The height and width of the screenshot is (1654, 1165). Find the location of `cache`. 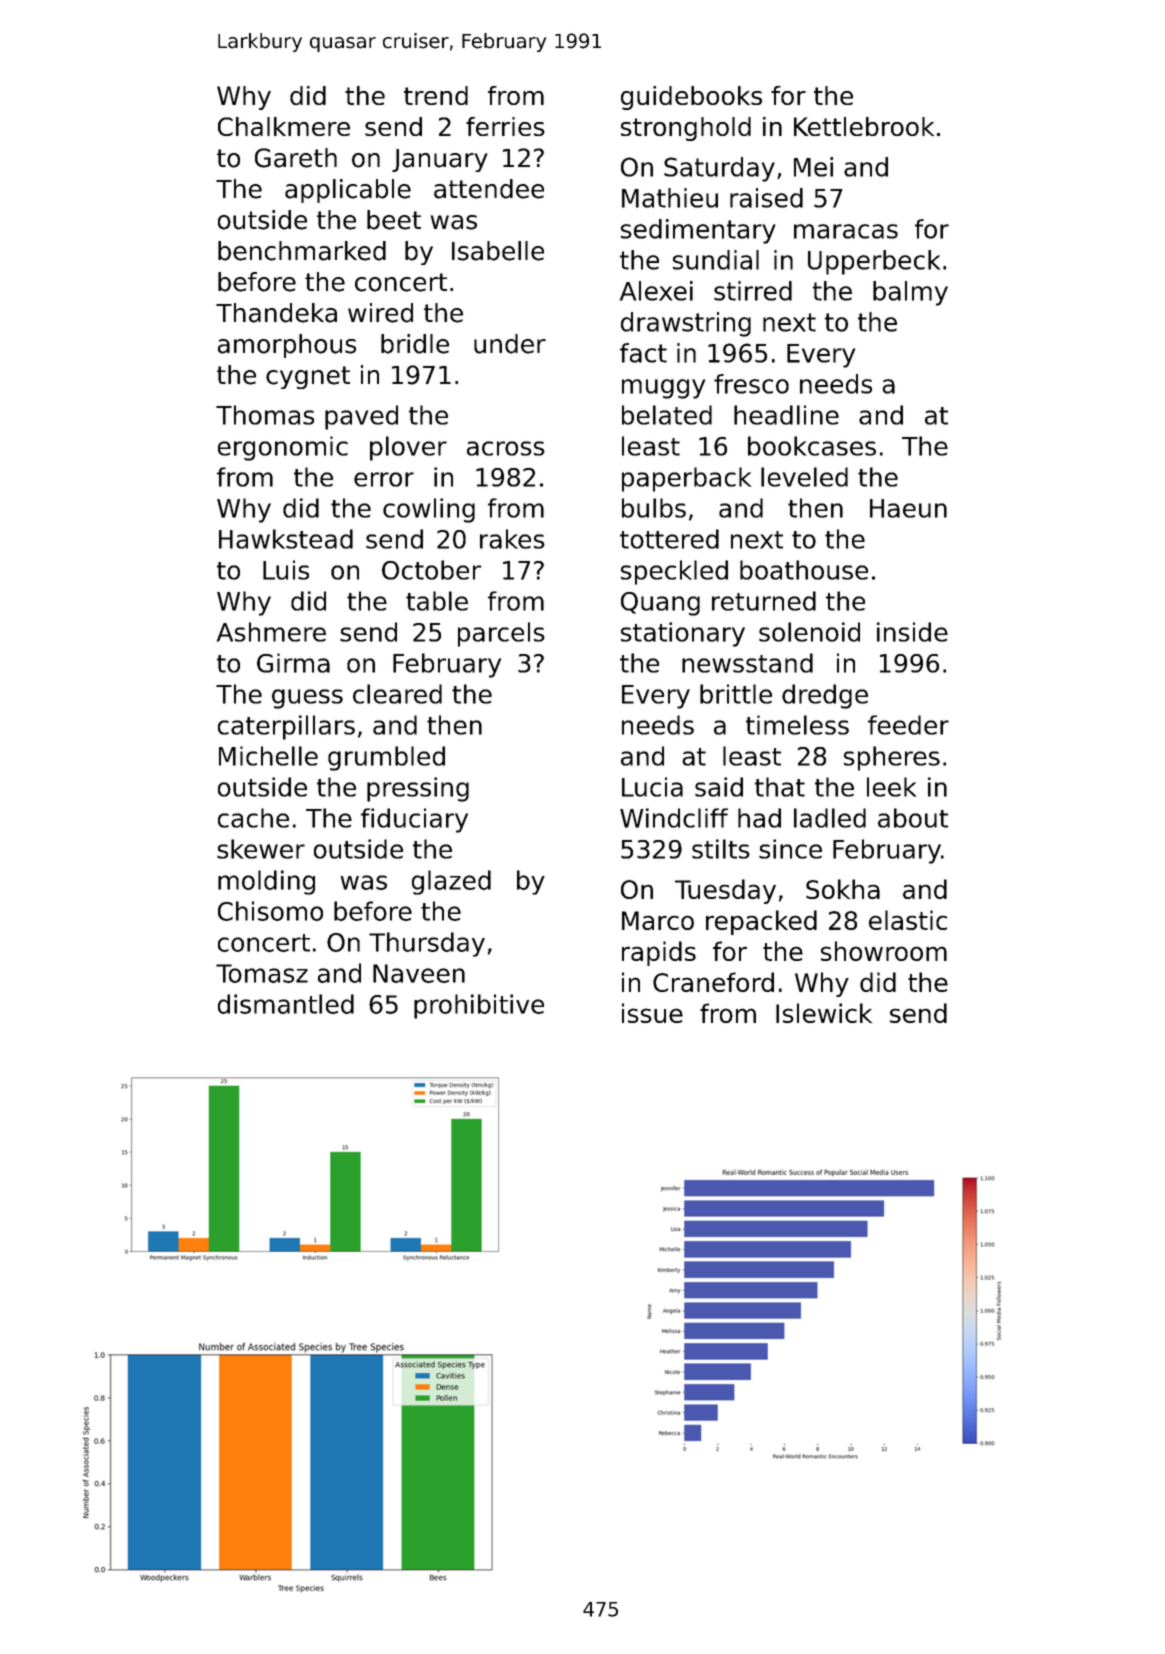

cache is located at coordinates (253, 818).
